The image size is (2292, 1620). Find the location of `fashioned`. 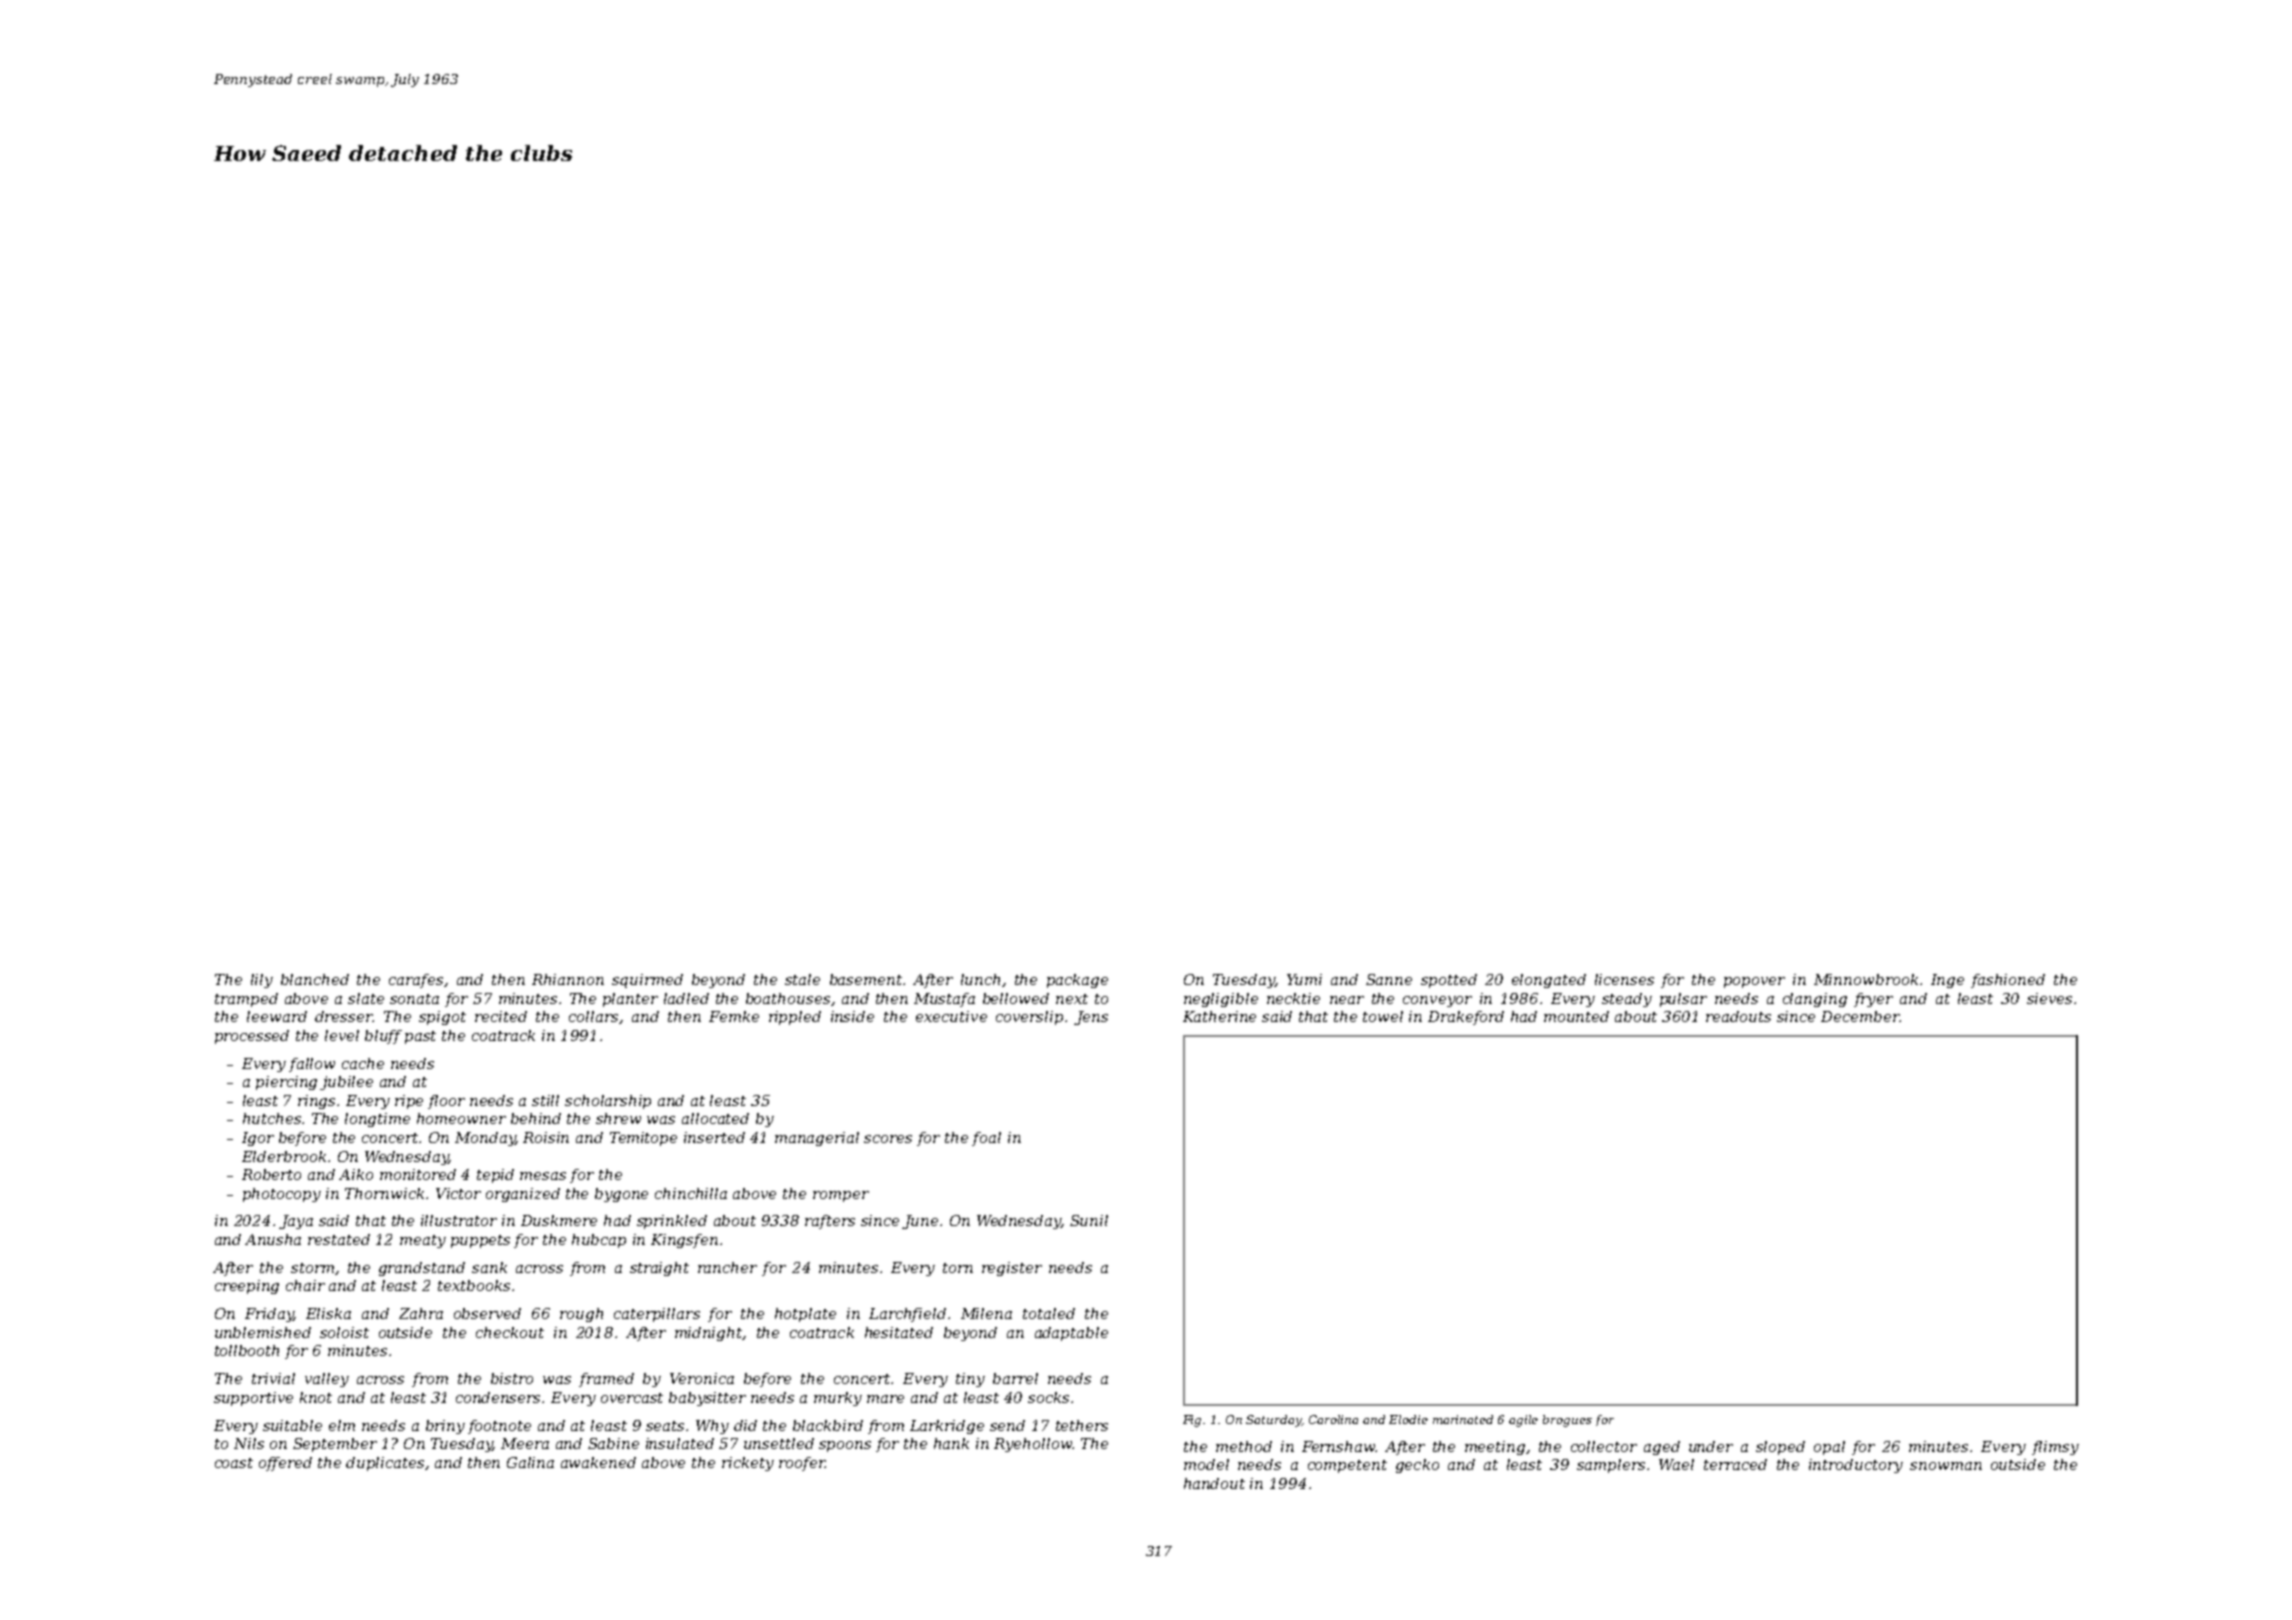

fashioned is located at coordinates (2008, 981).
